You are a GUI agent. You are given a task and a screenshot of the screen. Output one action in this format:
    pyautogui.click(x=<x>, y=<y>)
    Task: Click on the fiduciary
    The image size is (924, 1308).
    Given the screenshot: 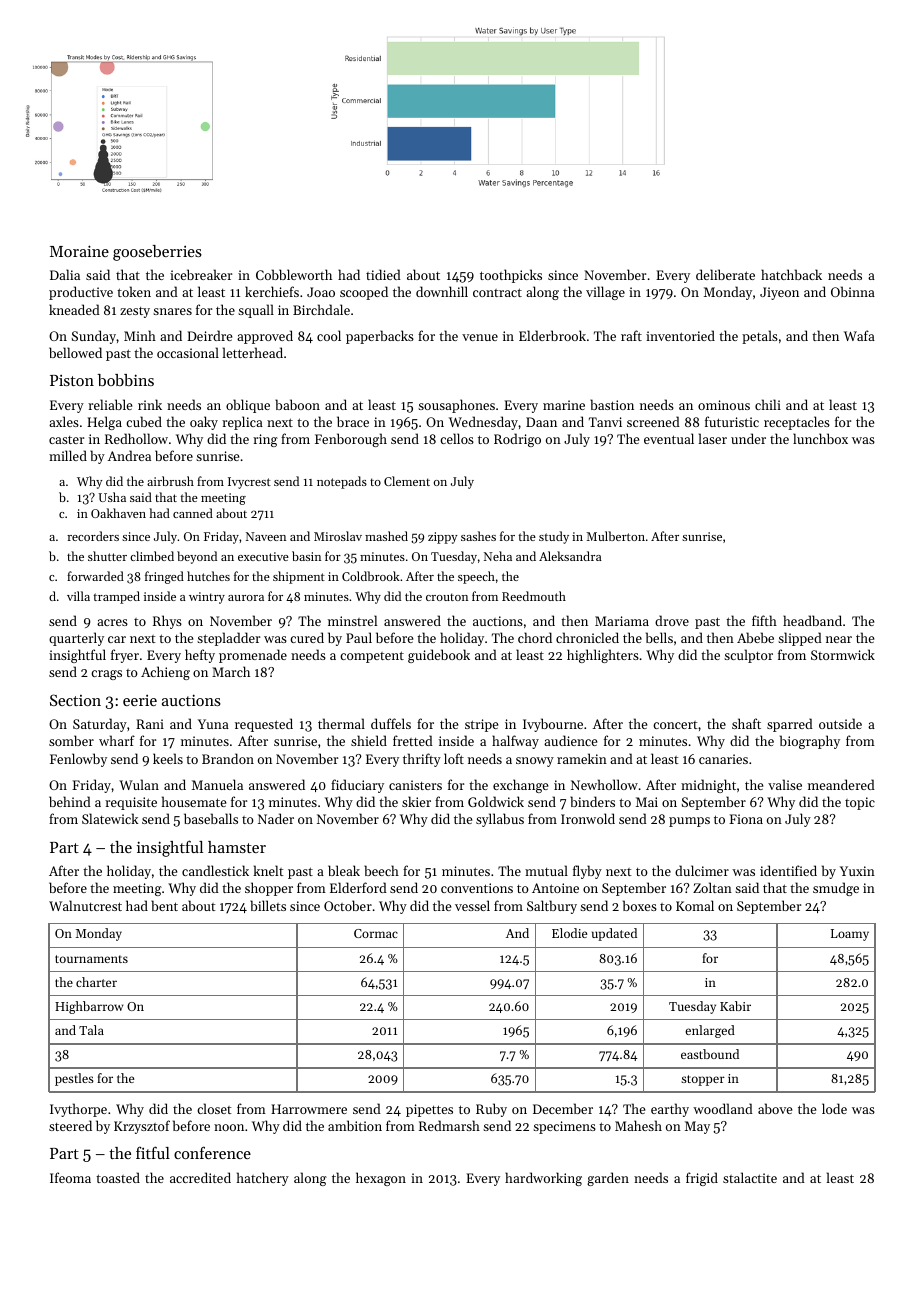 What is the action you would take?
    pyautogui.click(x=357, y=786)
